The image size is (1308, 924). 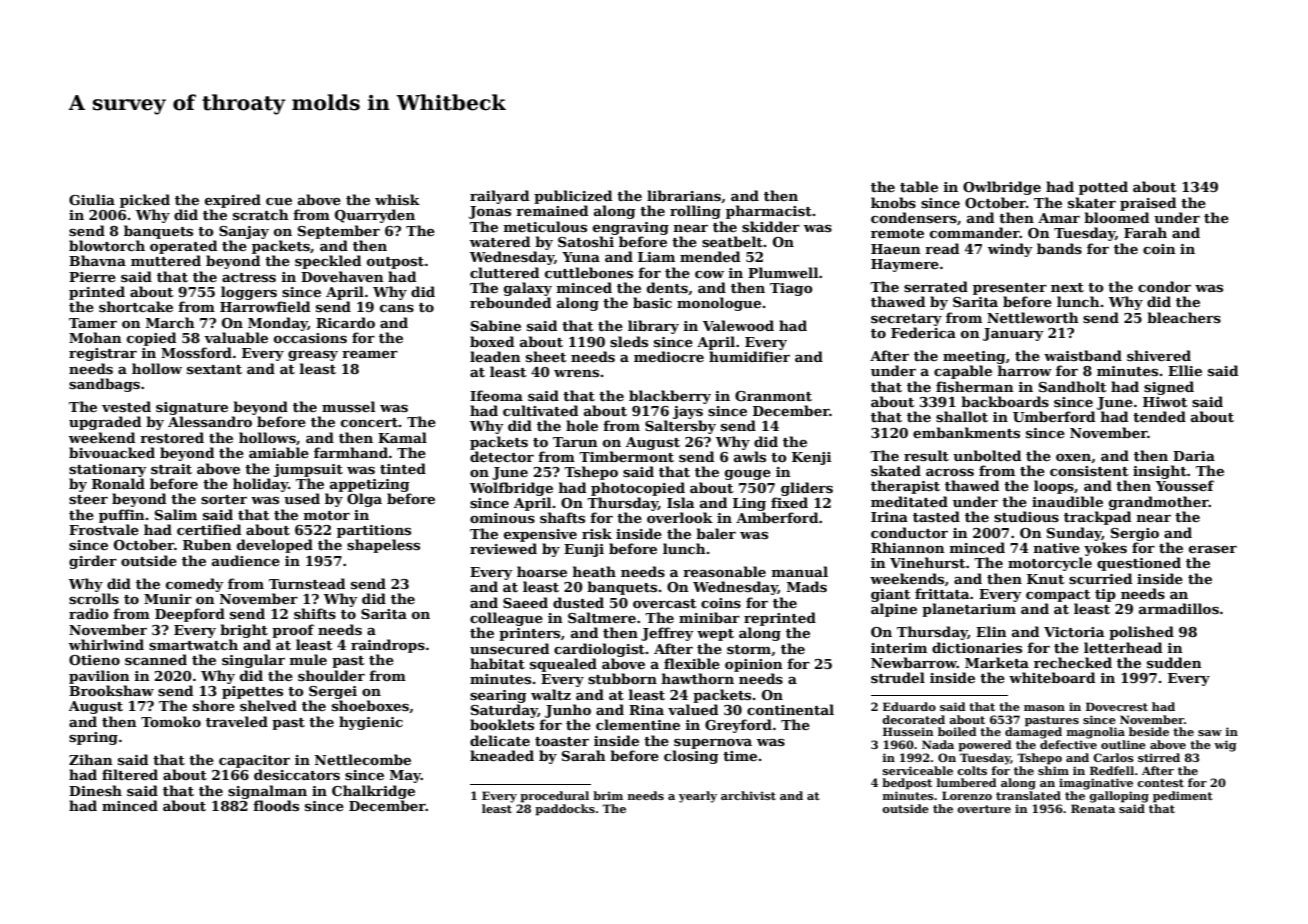 What do you see at coordinates (510, 302) in the page?
I see `rebounded` at bounding box center [510, 302].
